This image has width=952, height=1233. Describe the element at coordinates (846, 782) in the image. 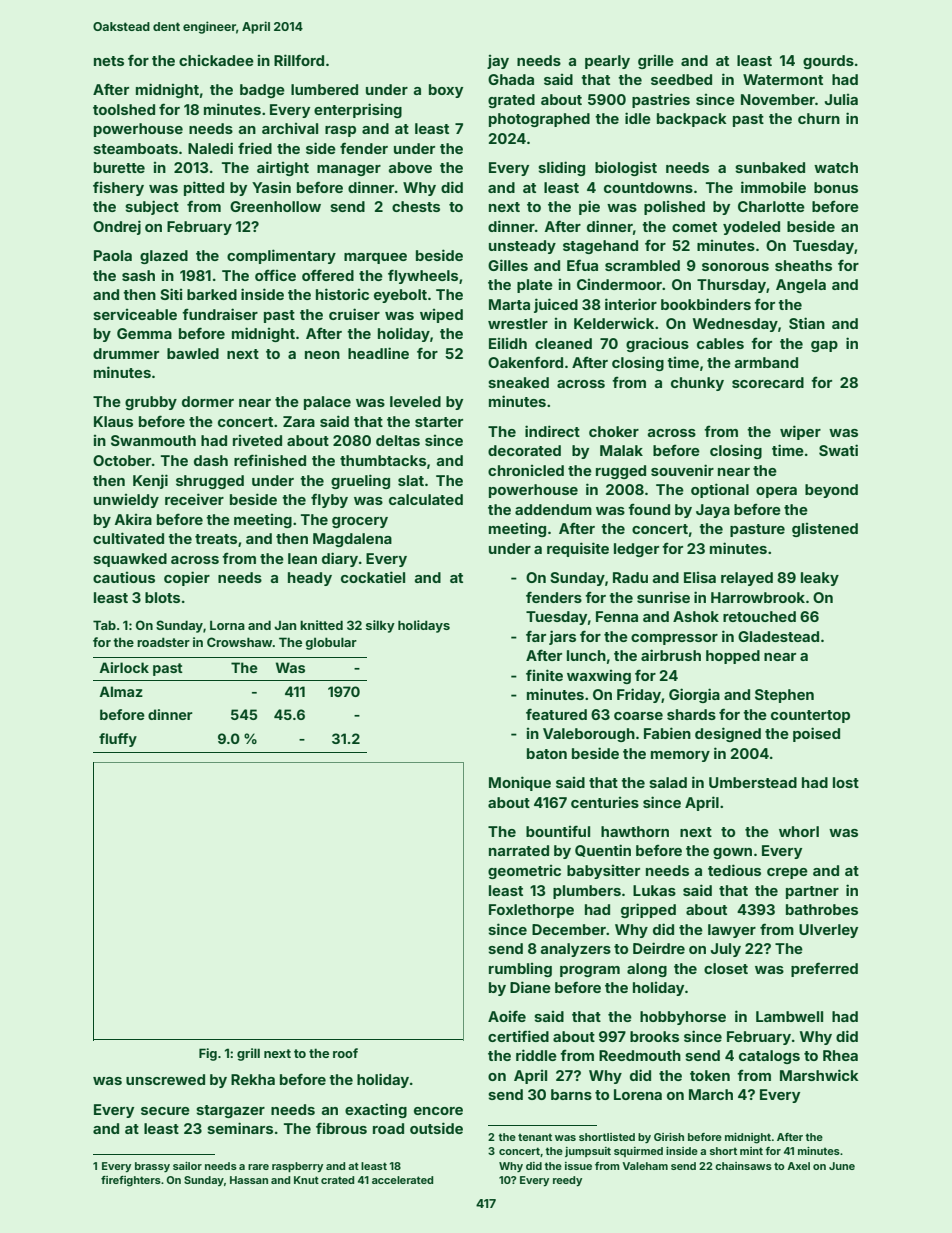

I see `lost` at that location.
